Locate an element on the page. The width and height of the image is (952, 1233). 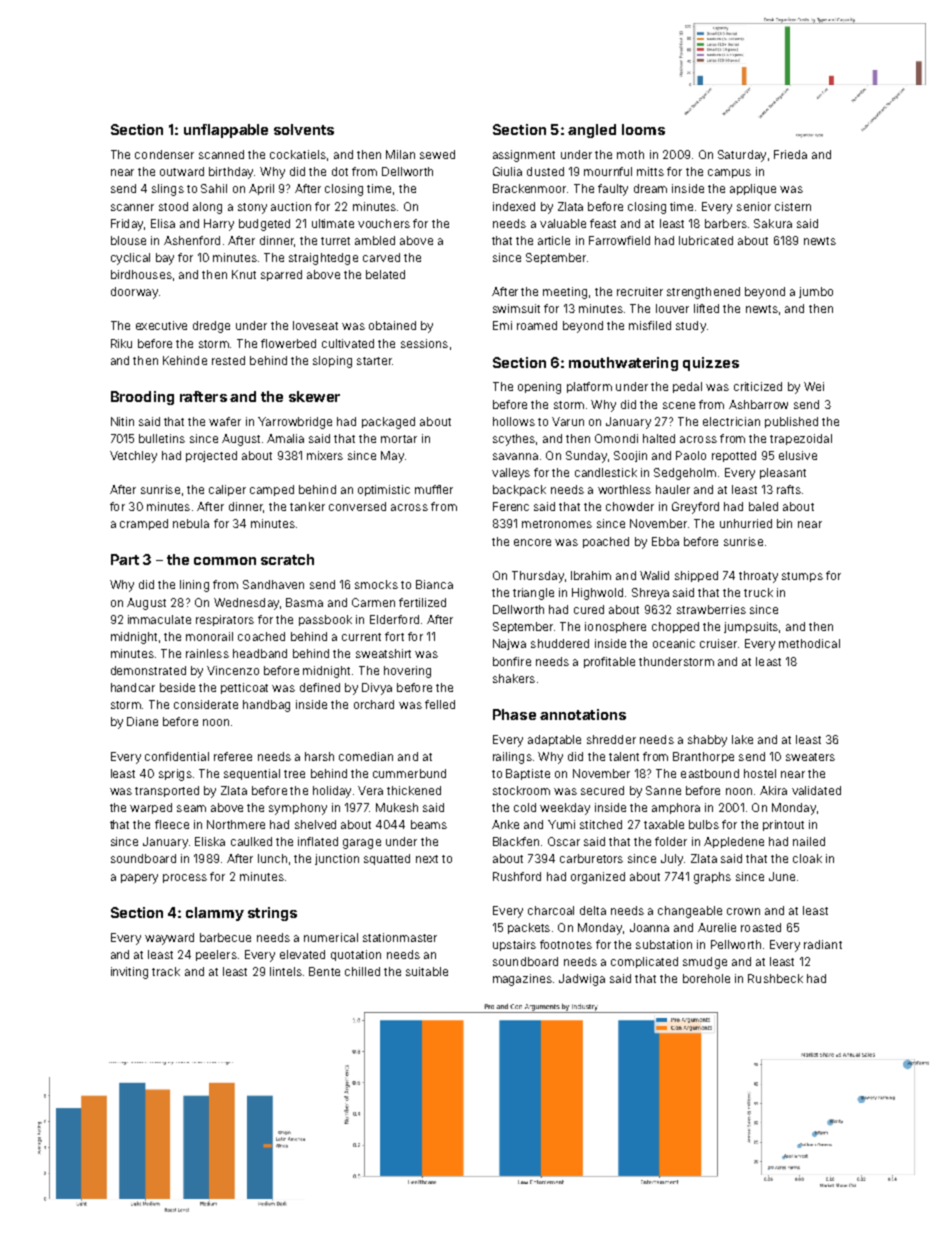
conversed is located at coordinates (357, 506).
